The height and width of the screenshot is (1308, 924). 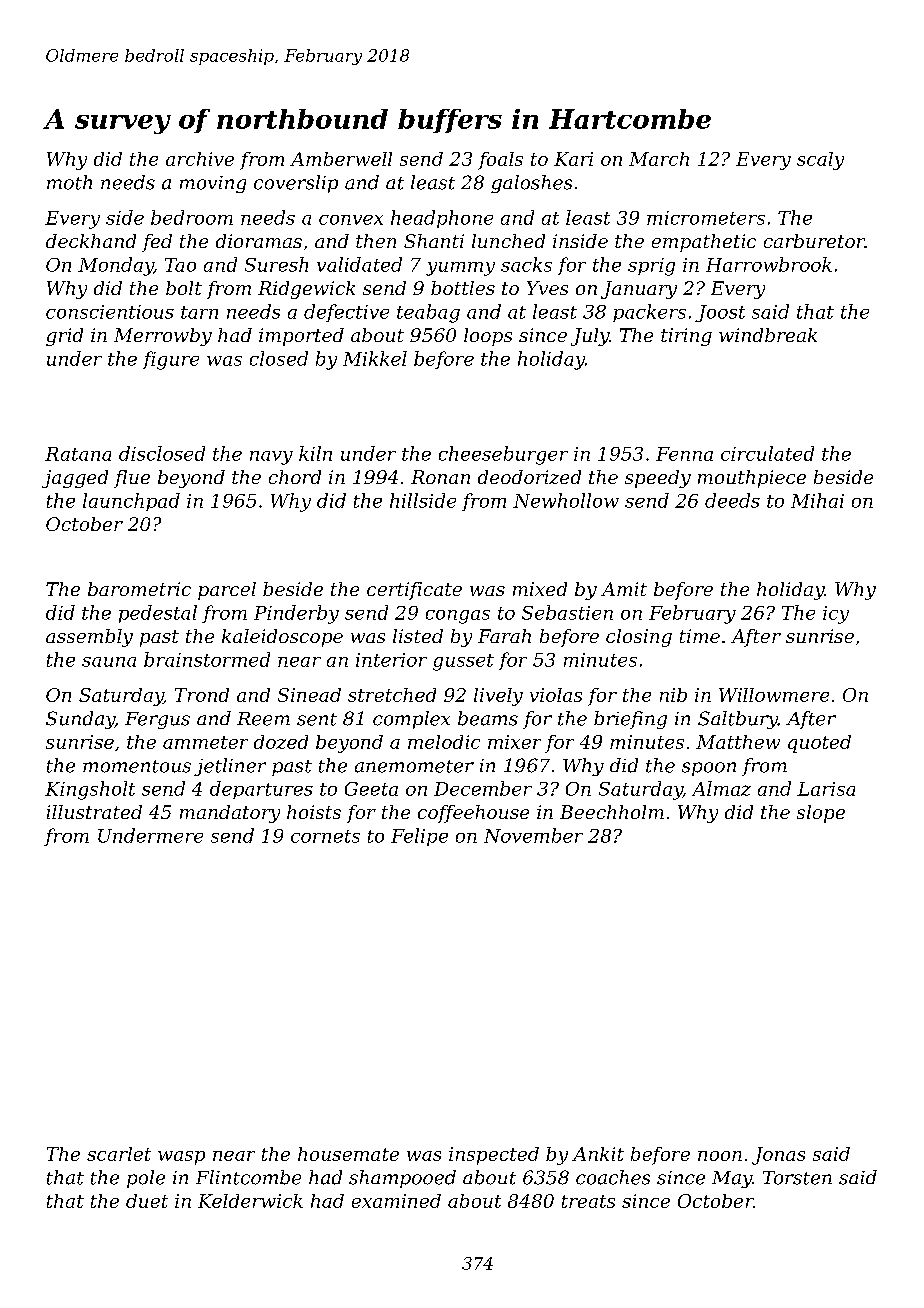 What do you see at coordinates (375, 358) in the screenshot?
I see `Mikkel` at bounding box center [375, 358].
